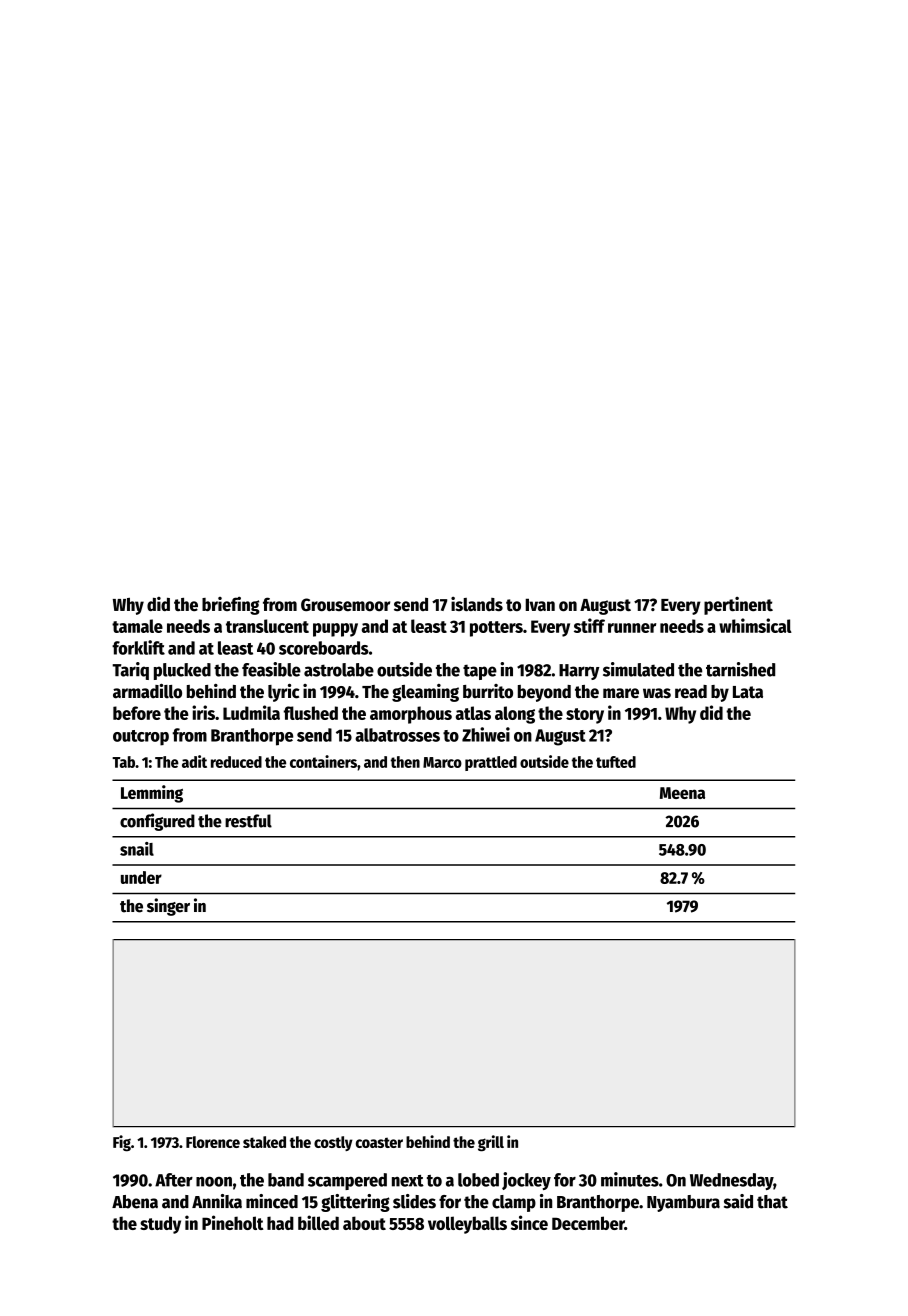 This screenshot has height=1316, width=908. Describe the element at coordinates (748, 692) in the screenshot. I see `Lata` at that location.
